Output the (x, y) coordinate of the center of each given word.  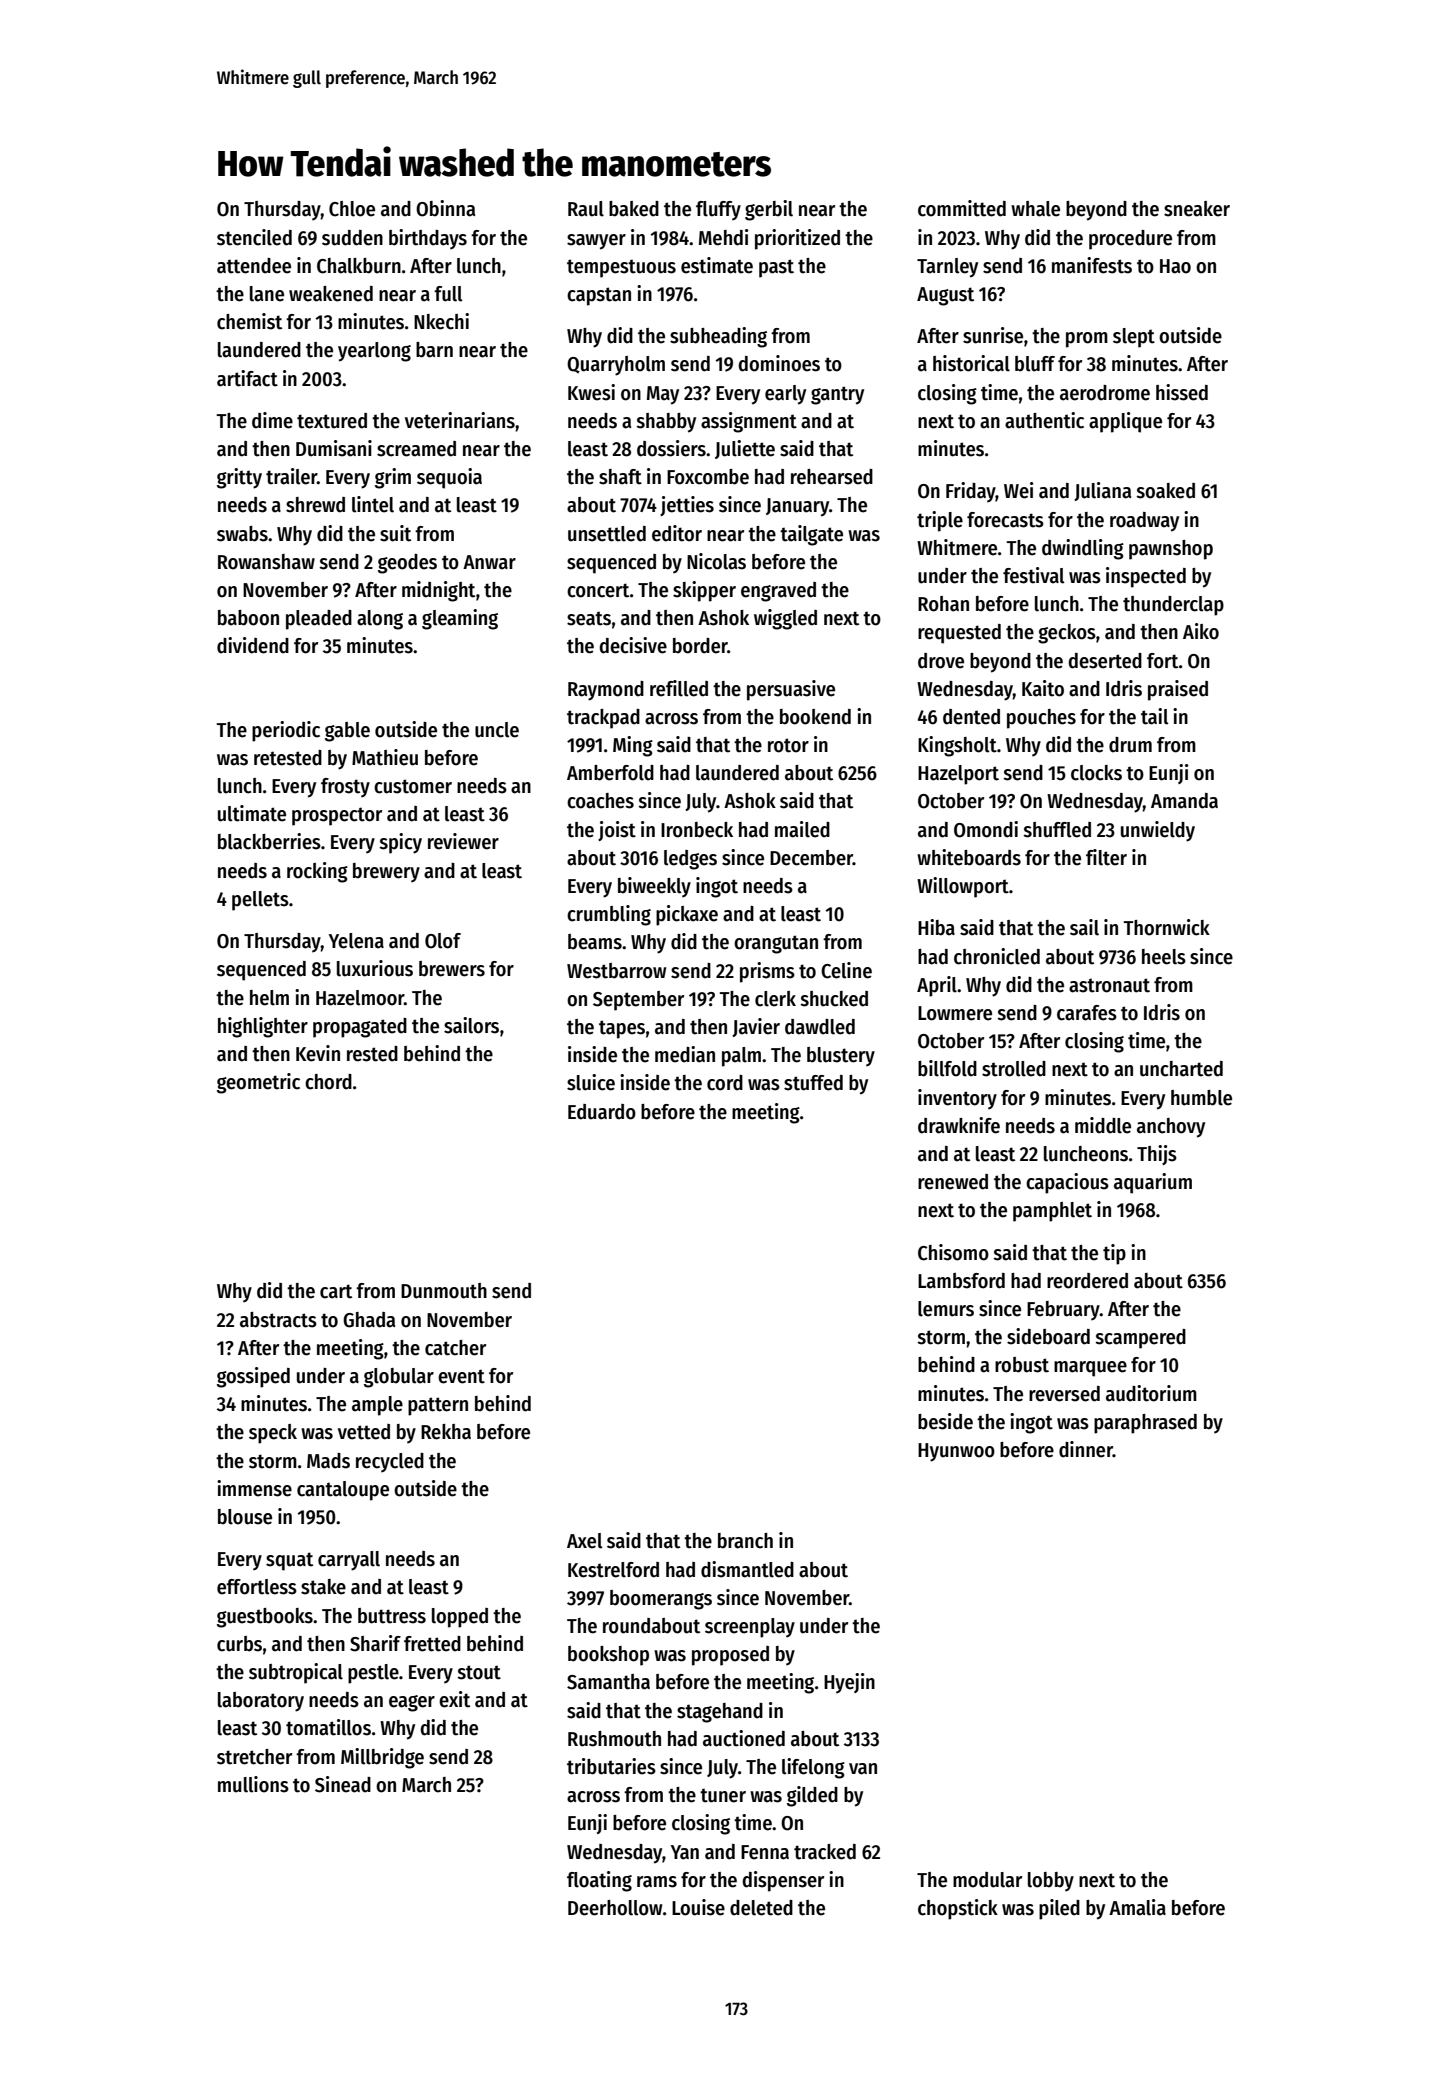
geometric (258, 1083)
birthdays (428, 239)
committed (962, 208)
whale (1035, 209)
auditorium (1151, 1393)
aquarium (1153, 1183)
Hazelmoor (360, 998)
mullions (253, 1784)
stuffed (813, 1083)
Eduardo (602, 1112)
